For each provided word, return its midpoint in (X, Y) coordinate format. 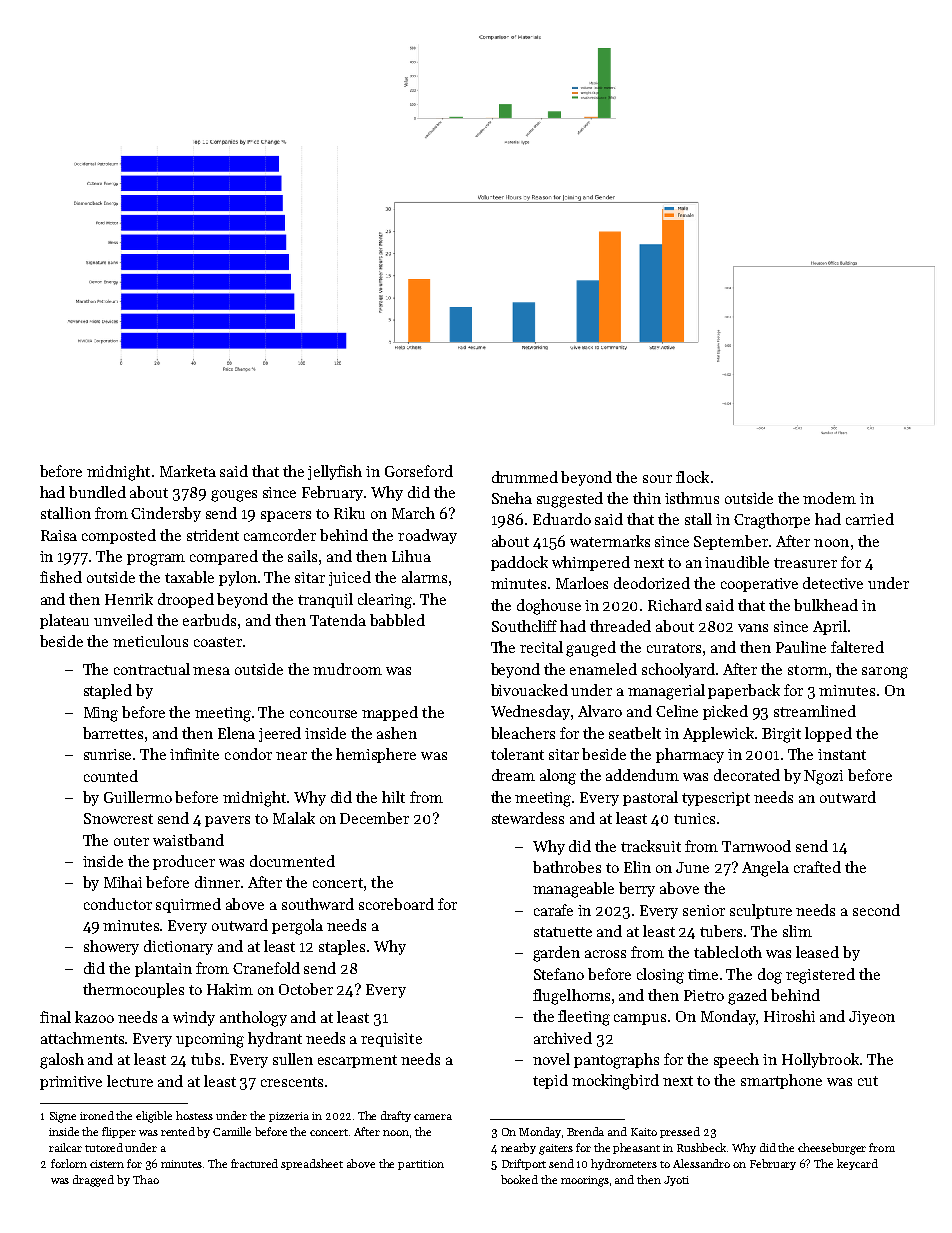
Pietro (704, 995)
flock (692, 477)
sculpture (761, 911)
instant (842, 754)
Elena (236, 733)
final (55, 1017)
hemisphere (376, 755)
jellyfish (335, 472)
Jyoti (676, 1181)
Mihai (123, 882)
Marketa (188, 471)
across (605, 954)
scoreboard (396, 904)
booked (519, 1179)
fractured (254, 1163)
